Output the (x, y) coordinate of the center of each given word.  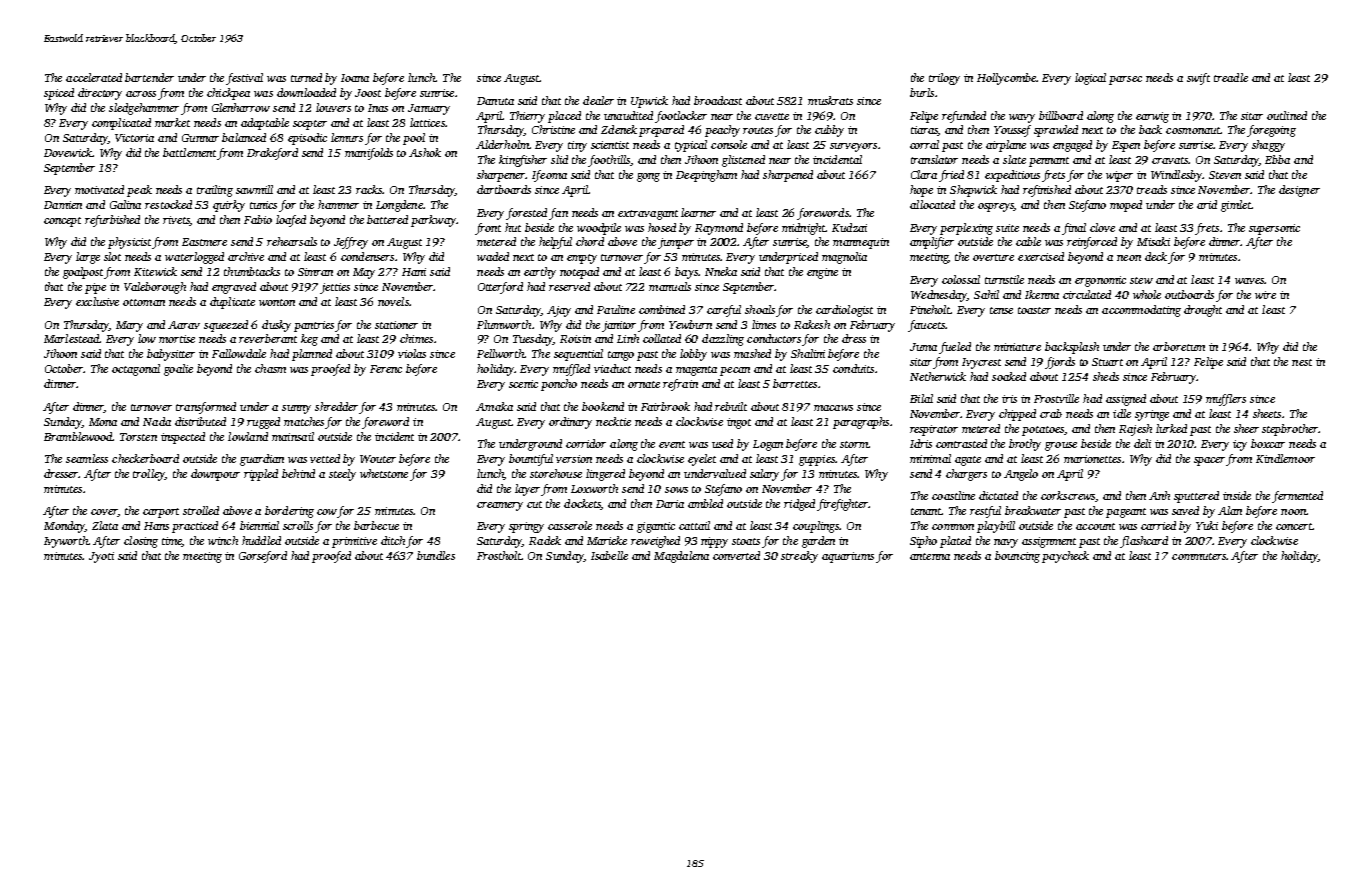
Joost (368, 93)
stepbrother (1290, 430)
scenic (523, 384)
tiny (577, 146)
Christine (553, 129)
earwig (1152, 117)
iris (1009, 399)
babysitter (171, 355)
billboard (1061, 115)
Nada (157, 421)
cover (104, 513)
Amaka (494, 406)
